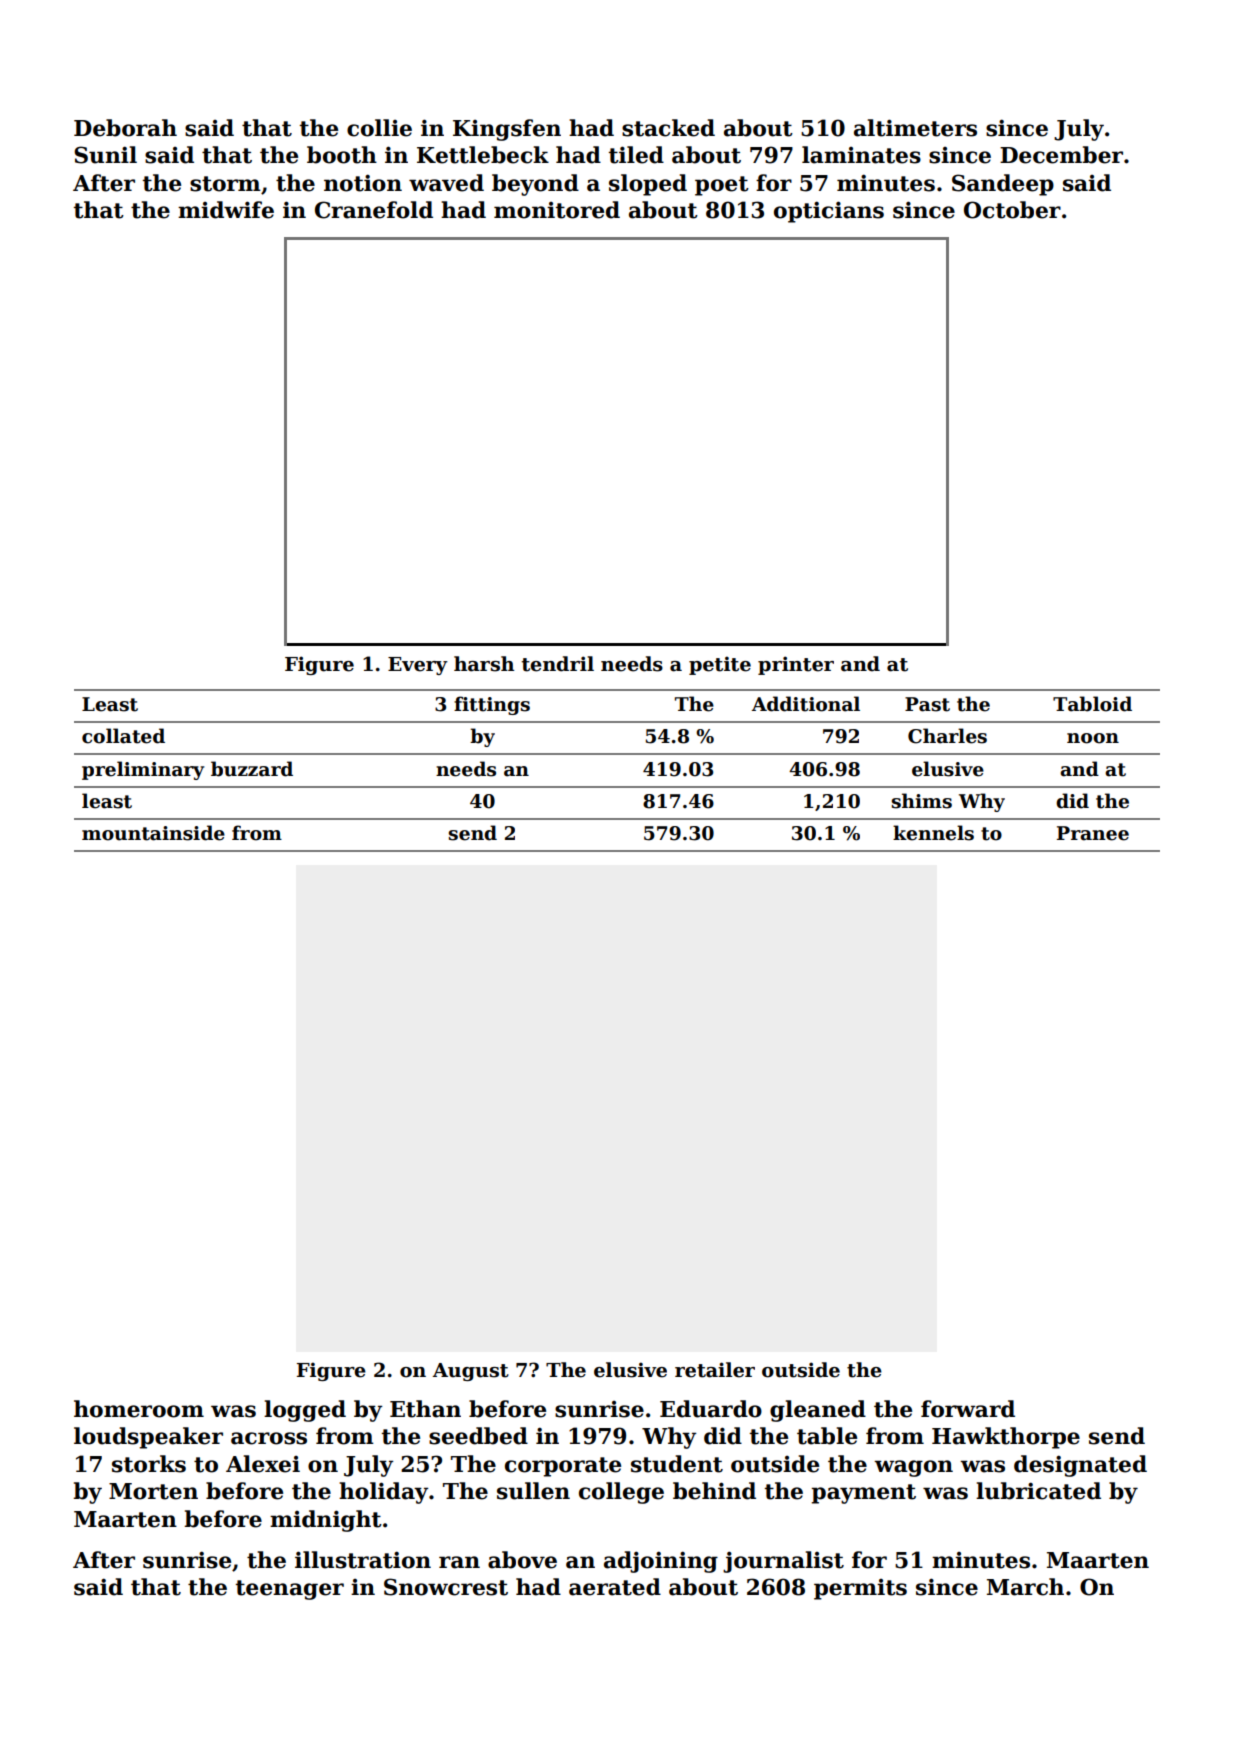  I want to click on August, so click(471, 1372).
